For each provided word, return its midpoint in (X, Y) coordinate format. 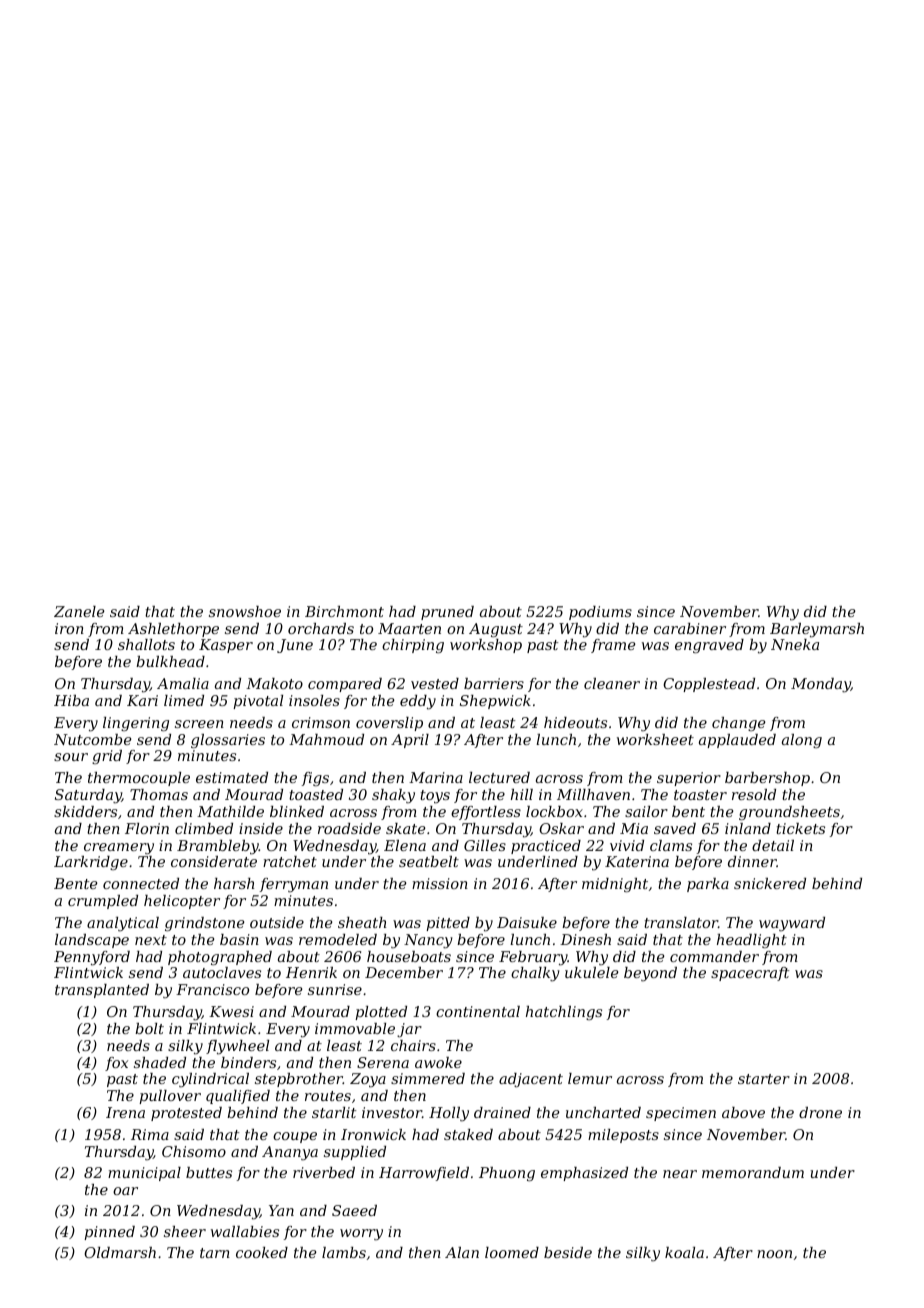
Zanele (79, 611)
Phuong (507, 1174)
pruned (447, 613)
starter (764, 1079)
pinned (109, 1233)
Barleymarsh (817, 630)
